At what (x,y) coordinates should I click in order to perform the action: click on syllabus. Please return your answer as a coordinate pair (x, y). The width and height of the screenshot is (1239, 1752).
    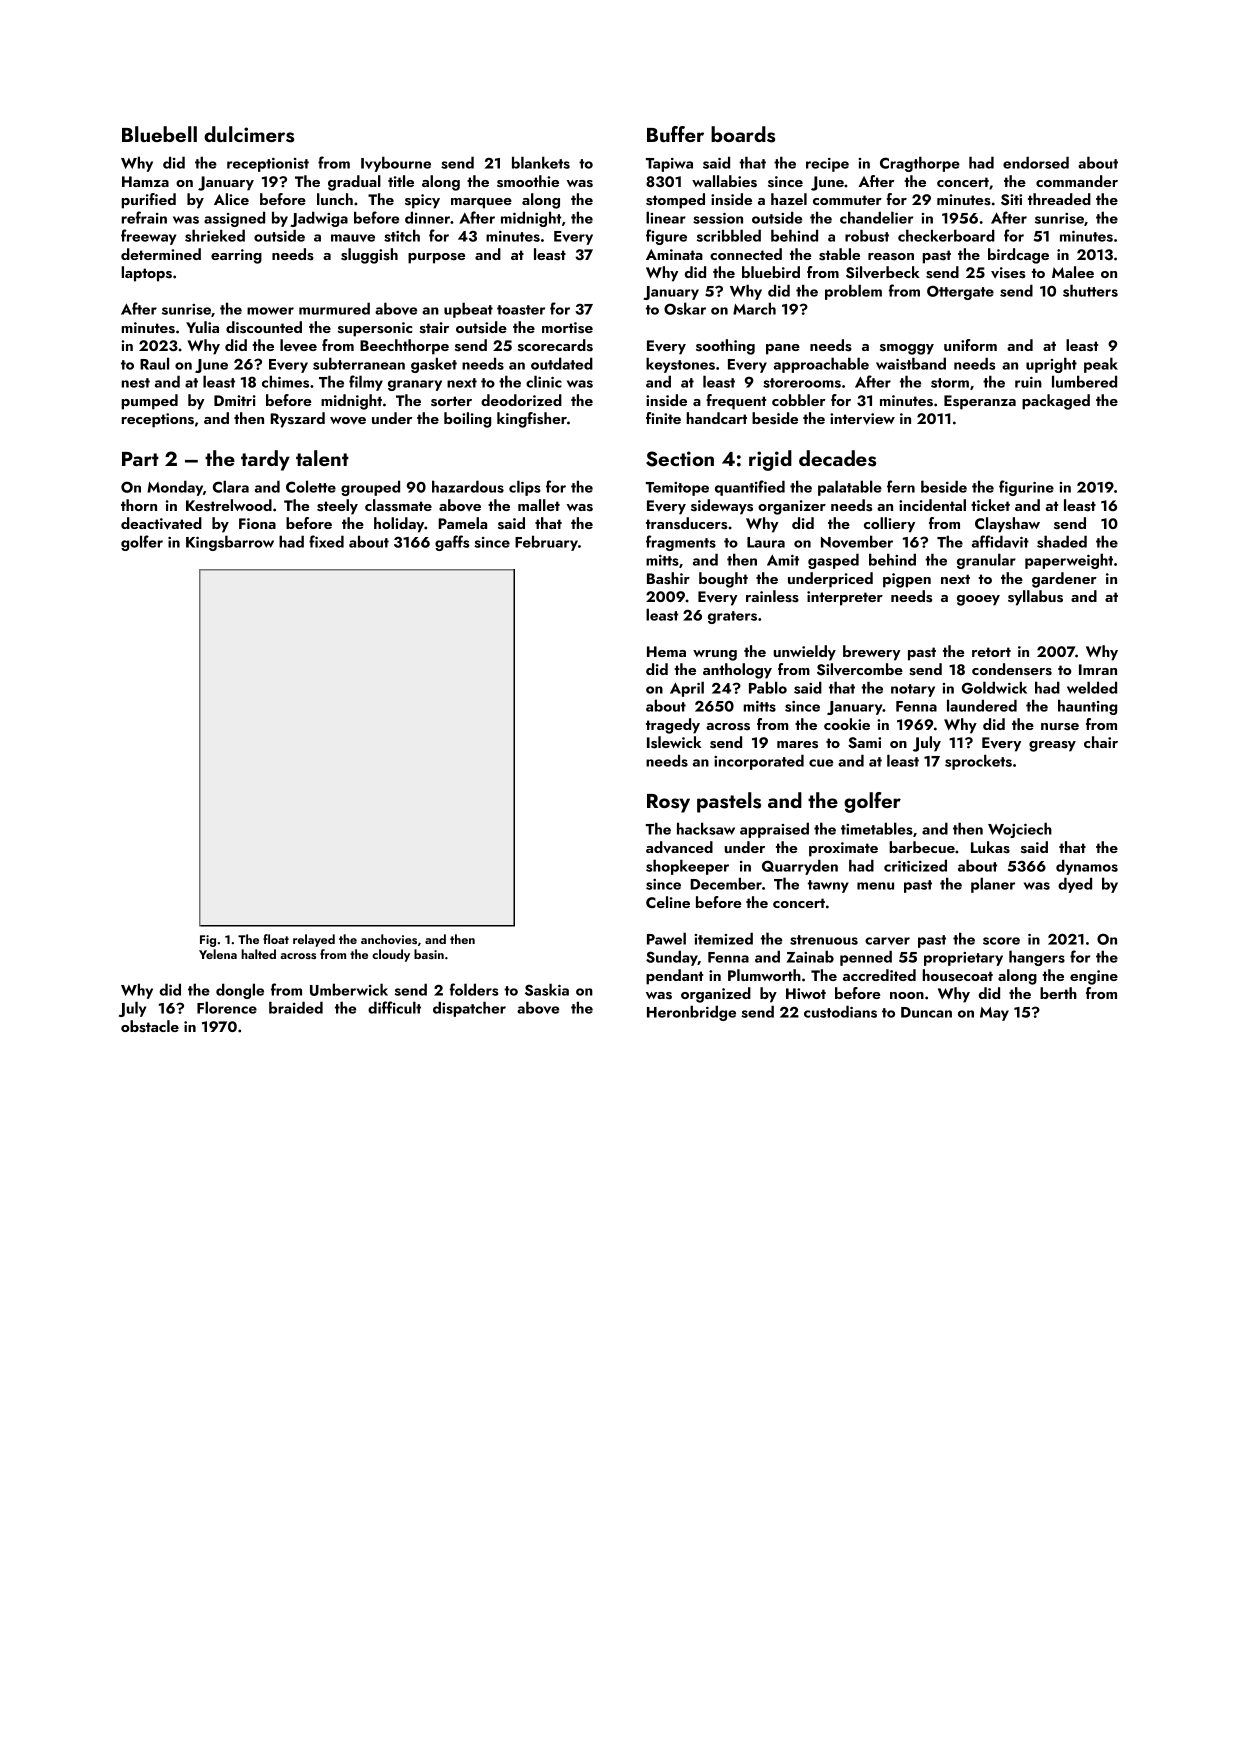
    Looking at the image, I should click on (1035, 598).
